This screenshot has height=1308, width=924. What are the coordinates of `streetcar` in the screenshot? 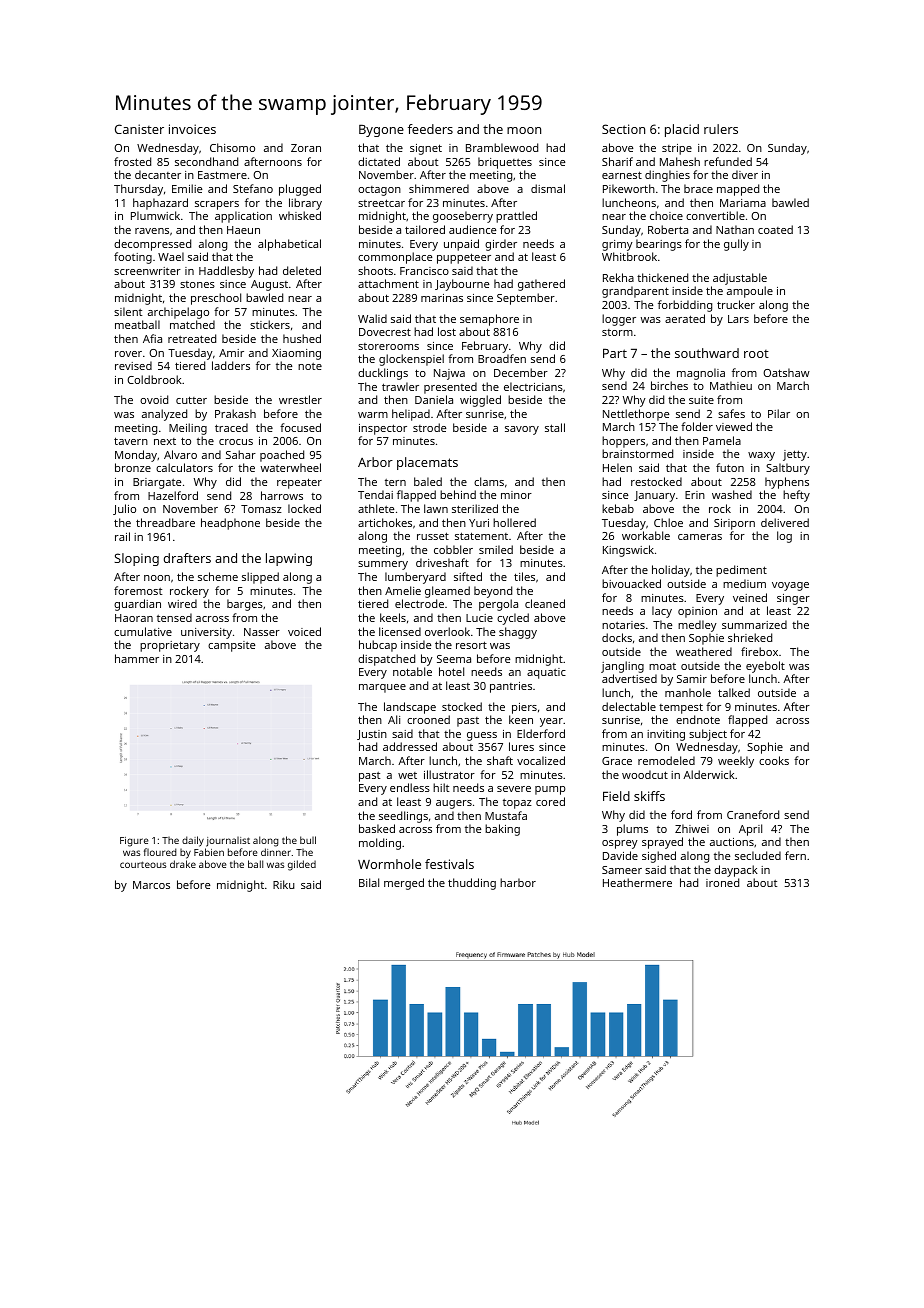 It's located at (381, 203).
